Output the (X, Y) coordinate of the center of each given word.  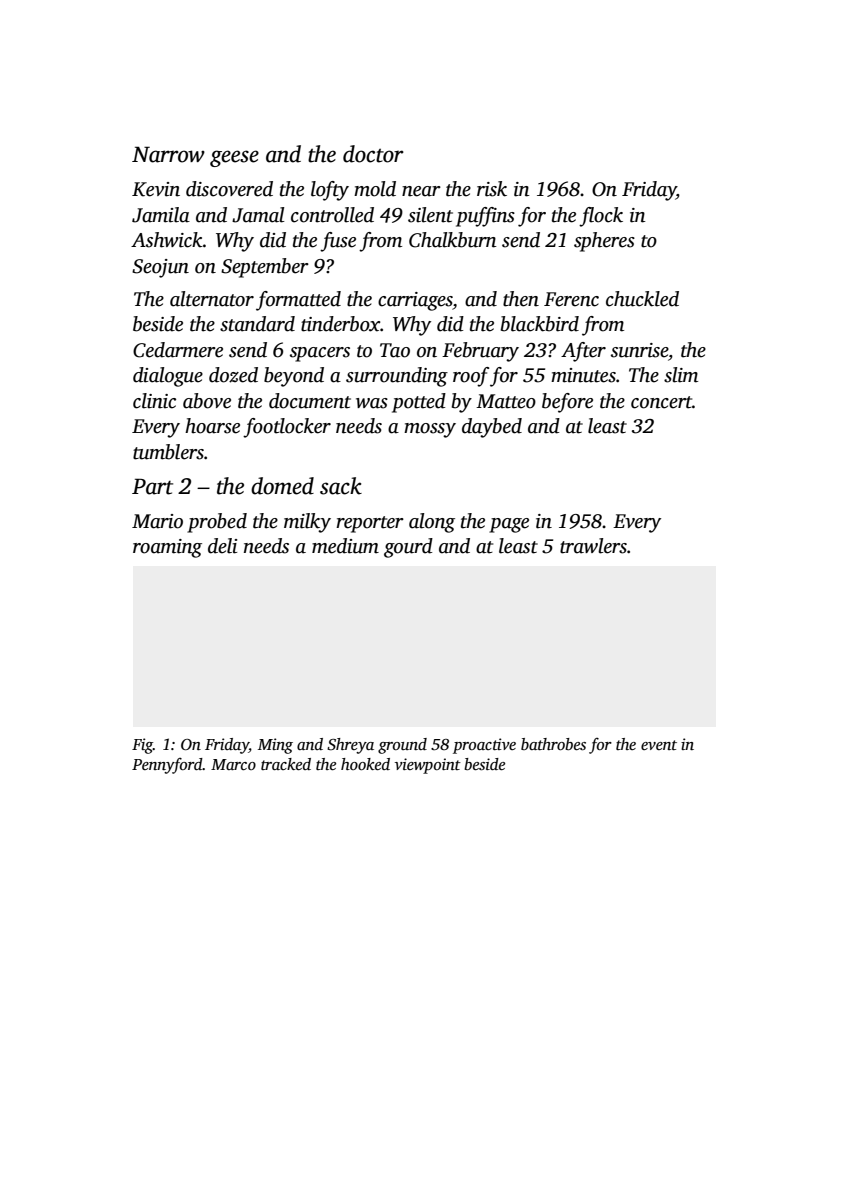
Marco (233, 764)
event (659, 745)
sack (341, 486)
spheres (604, 242)
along (432, 523)
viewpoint (428, 766)
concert (661, 402)
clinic (154, 401)
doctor (373, 154)
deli (222, 546)
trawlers (593, 546)
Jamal (258, 215)
